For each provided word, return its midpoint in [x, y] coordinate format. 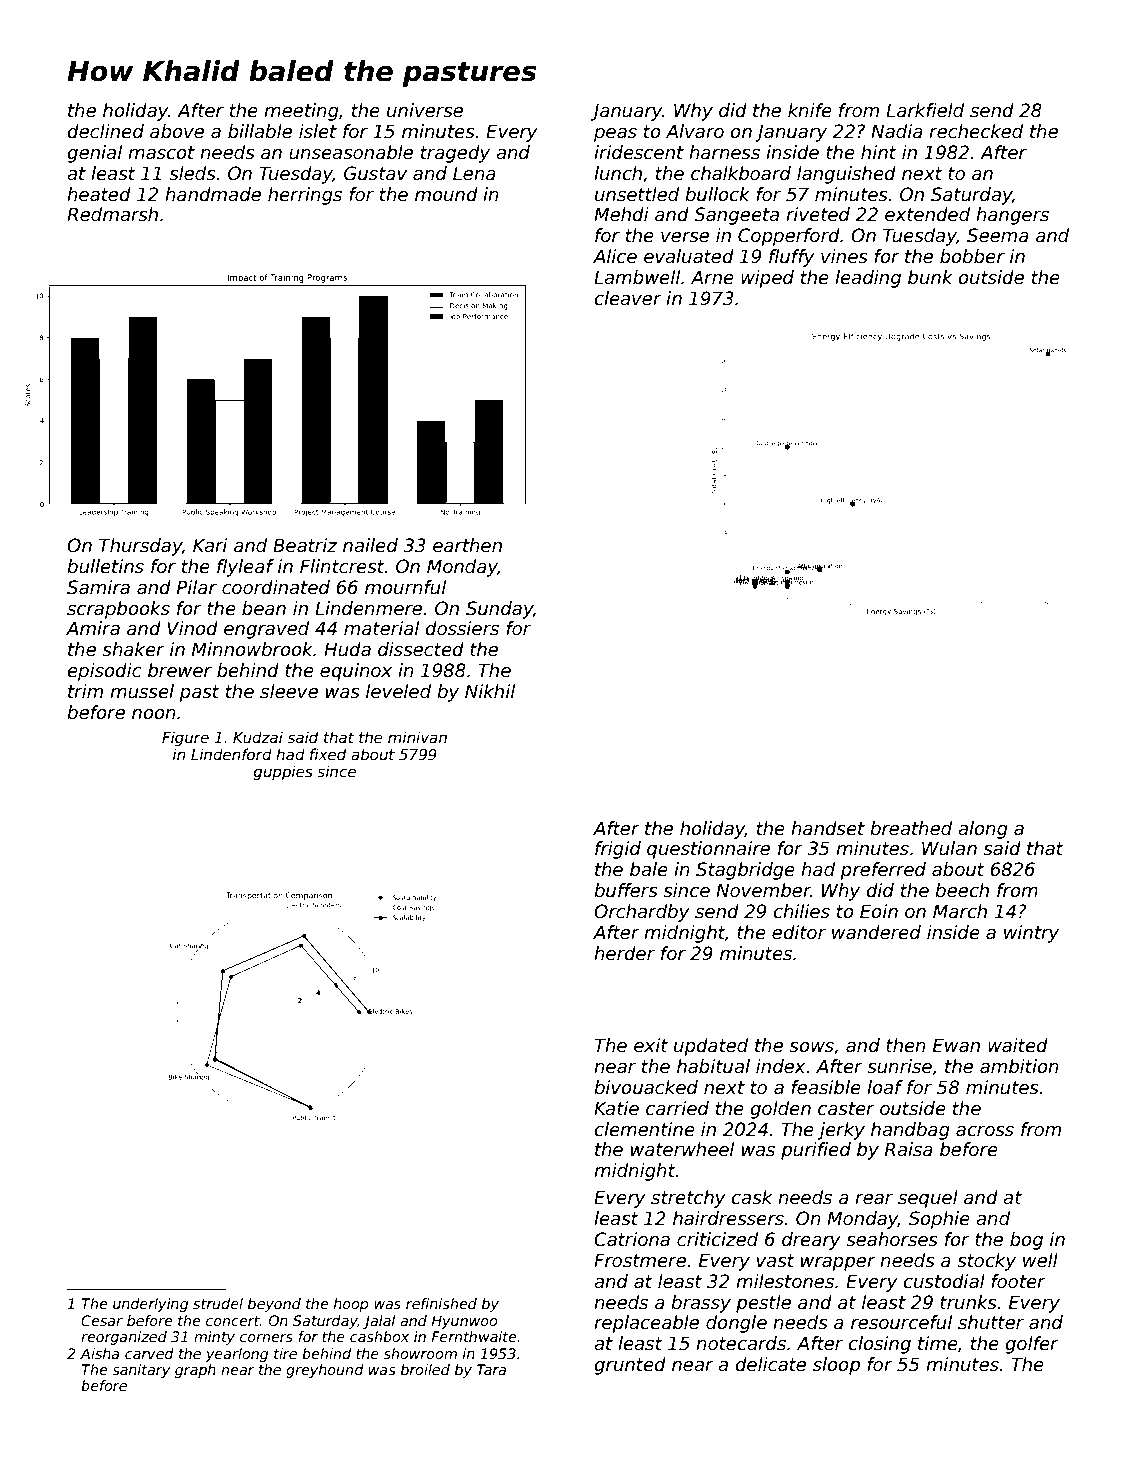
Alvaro [695, 131]
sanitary [141, 1371]
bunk [930, 277]
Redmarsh [112, 214]
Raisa [909, 1149]
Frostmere [640, 1260]
